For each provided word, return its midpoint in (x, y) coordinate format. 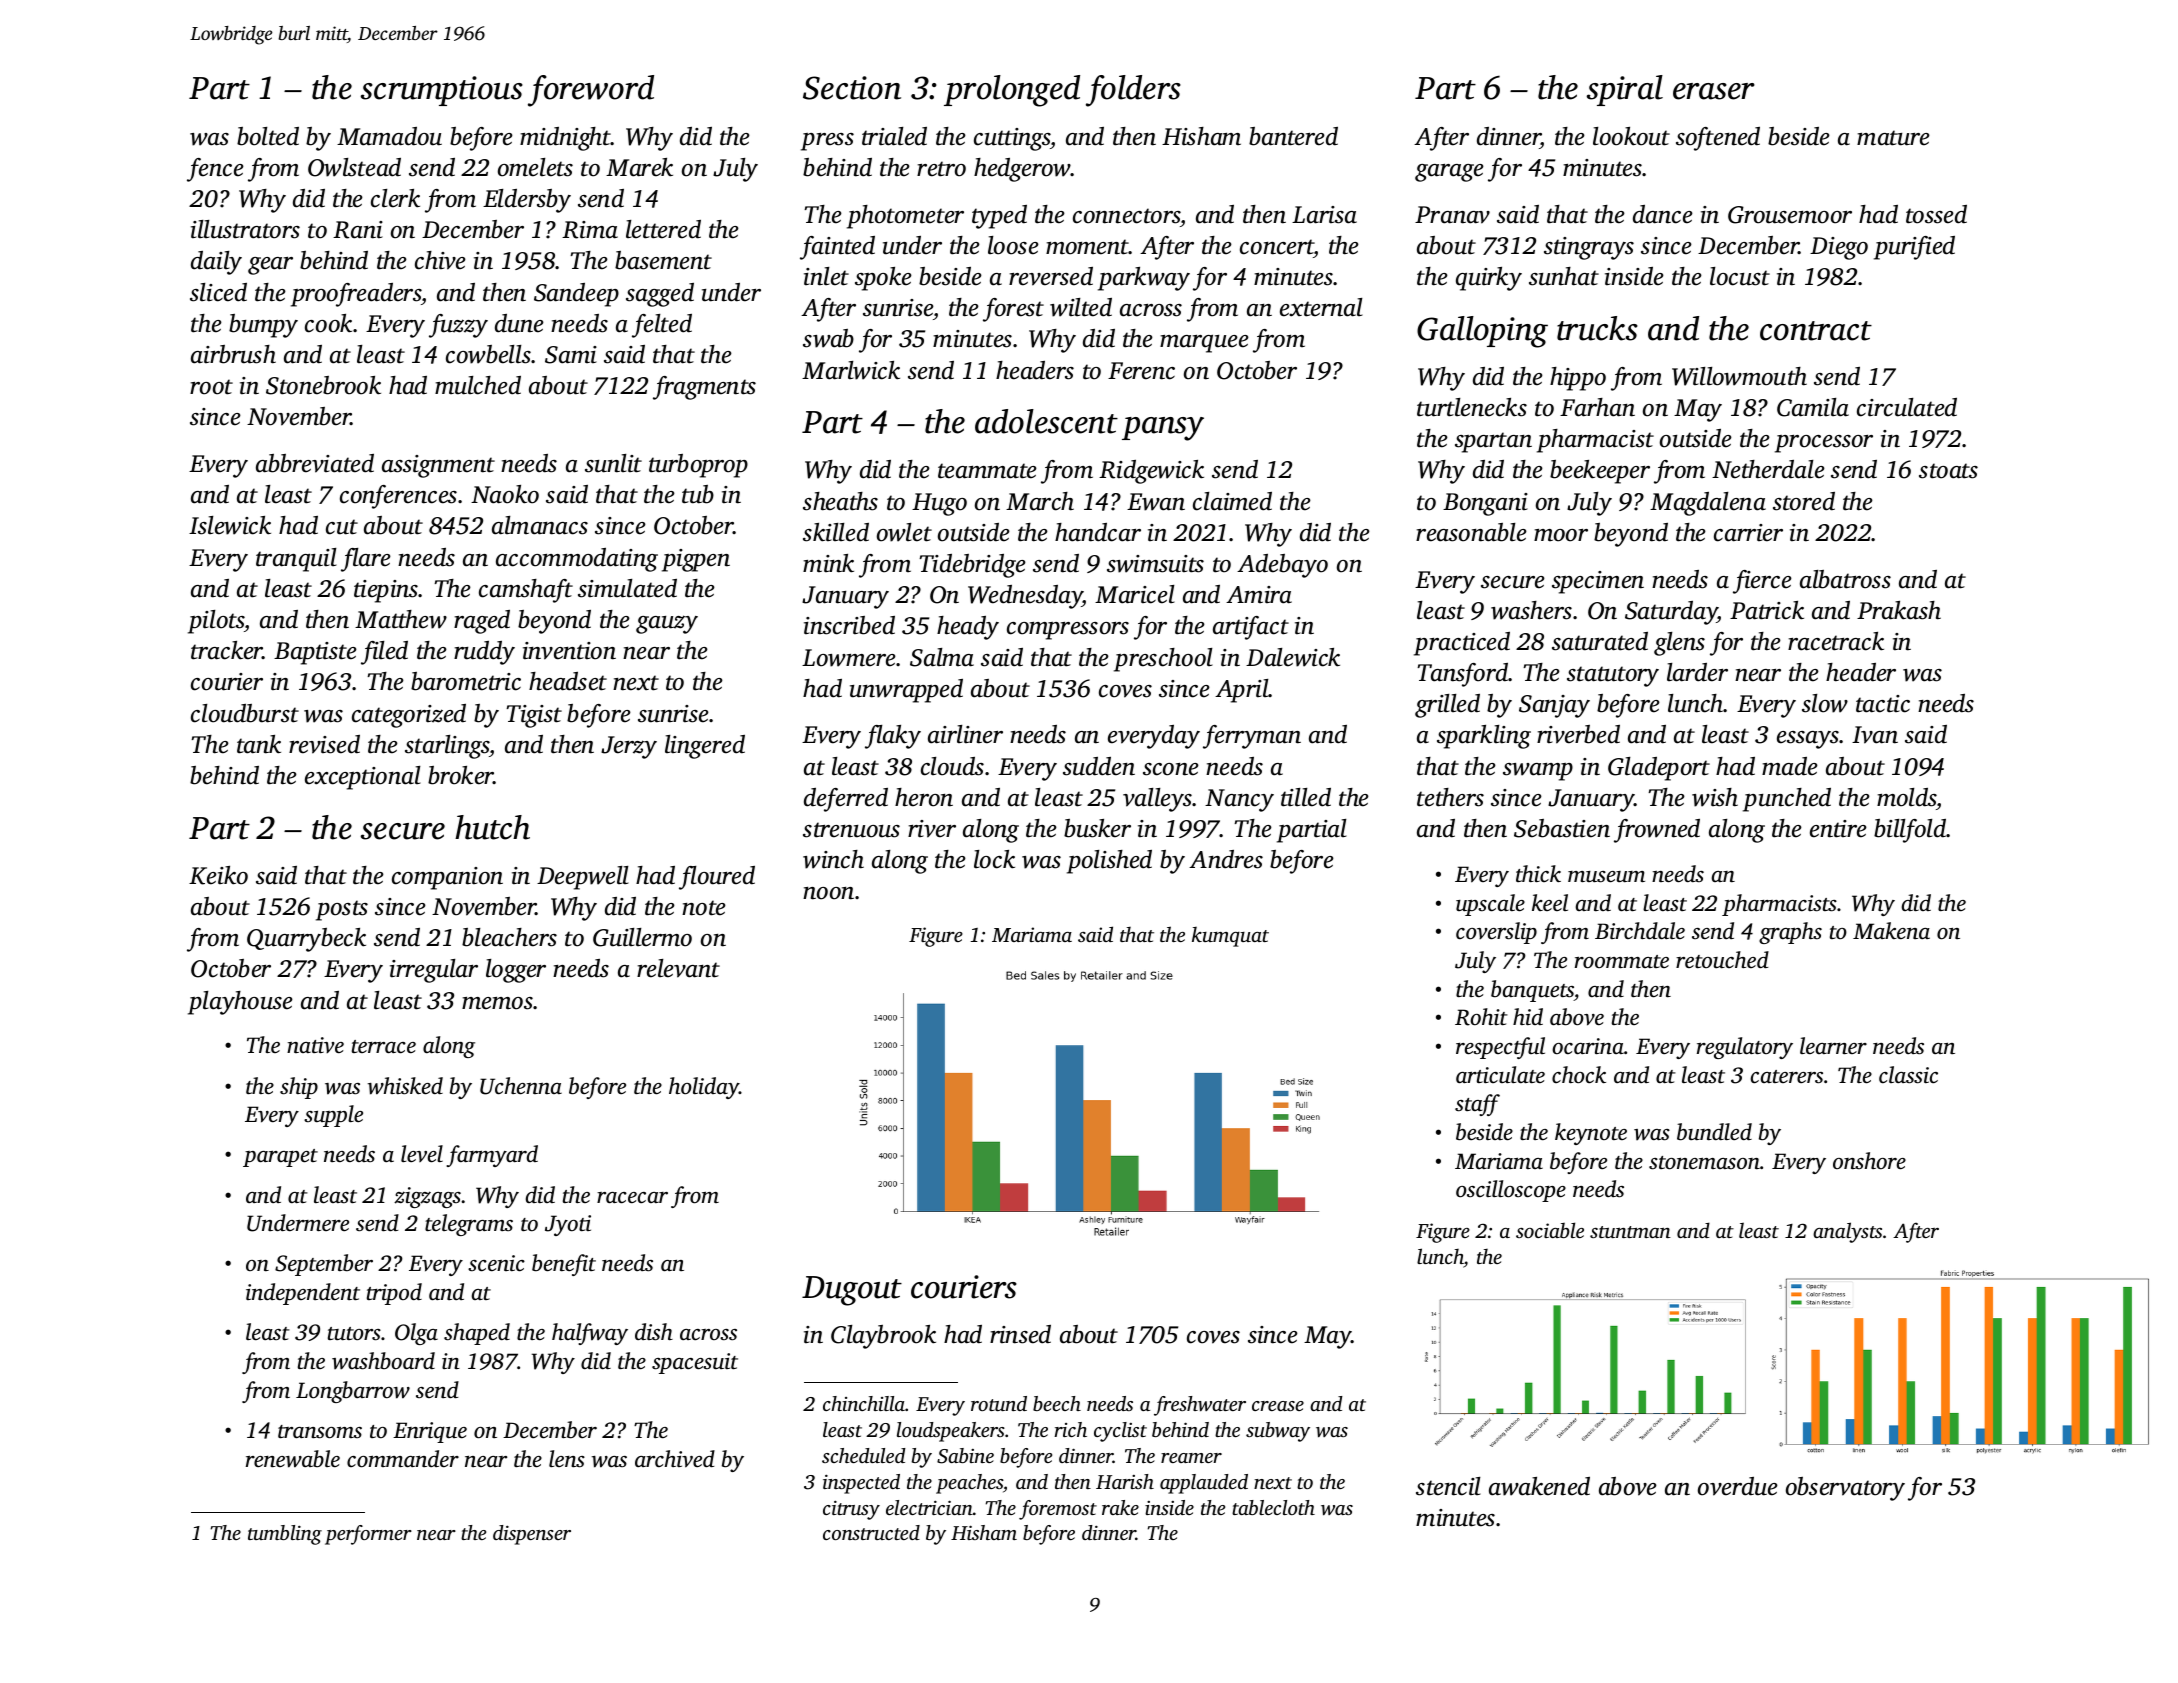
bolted (268, 136)
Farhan (1597, 407)
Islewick (230, 525)
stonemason (1704, 1163)
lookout (1631, 136)
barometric (466, 681)
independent (303, 1294)
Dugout (852, 1291)
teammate (987, 471)
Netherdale (1768, 469)
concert (1277, 247)
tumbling (285, 1535)
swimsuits (1155, 564)
